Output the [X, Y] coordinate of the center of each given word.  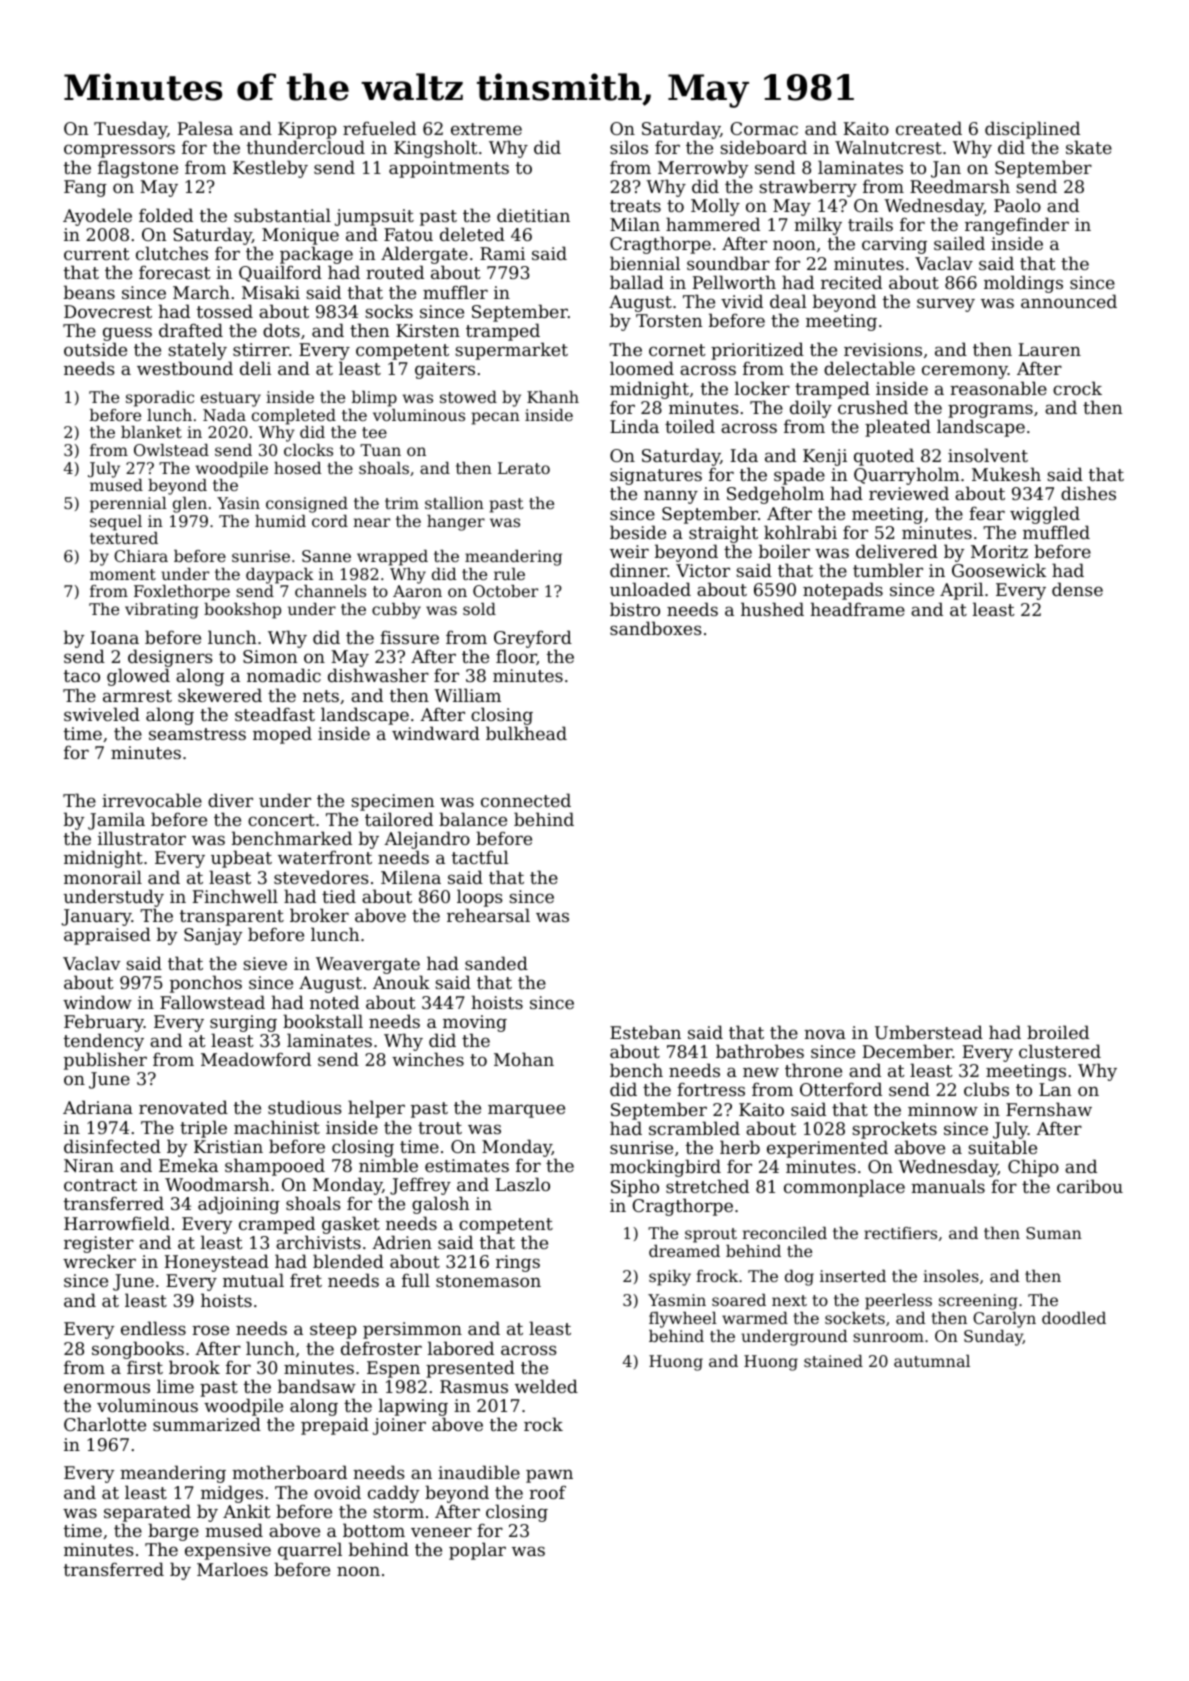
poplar [477, 1551]
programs [990, 411]
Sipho [635, 1188]
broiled [1058, 1032]
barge [173, 1533]
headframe [857, 609]
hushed [772, 609]
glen [190, 505]
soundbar [728, 263]
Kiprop [307, 130]
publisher [105, 1061]
